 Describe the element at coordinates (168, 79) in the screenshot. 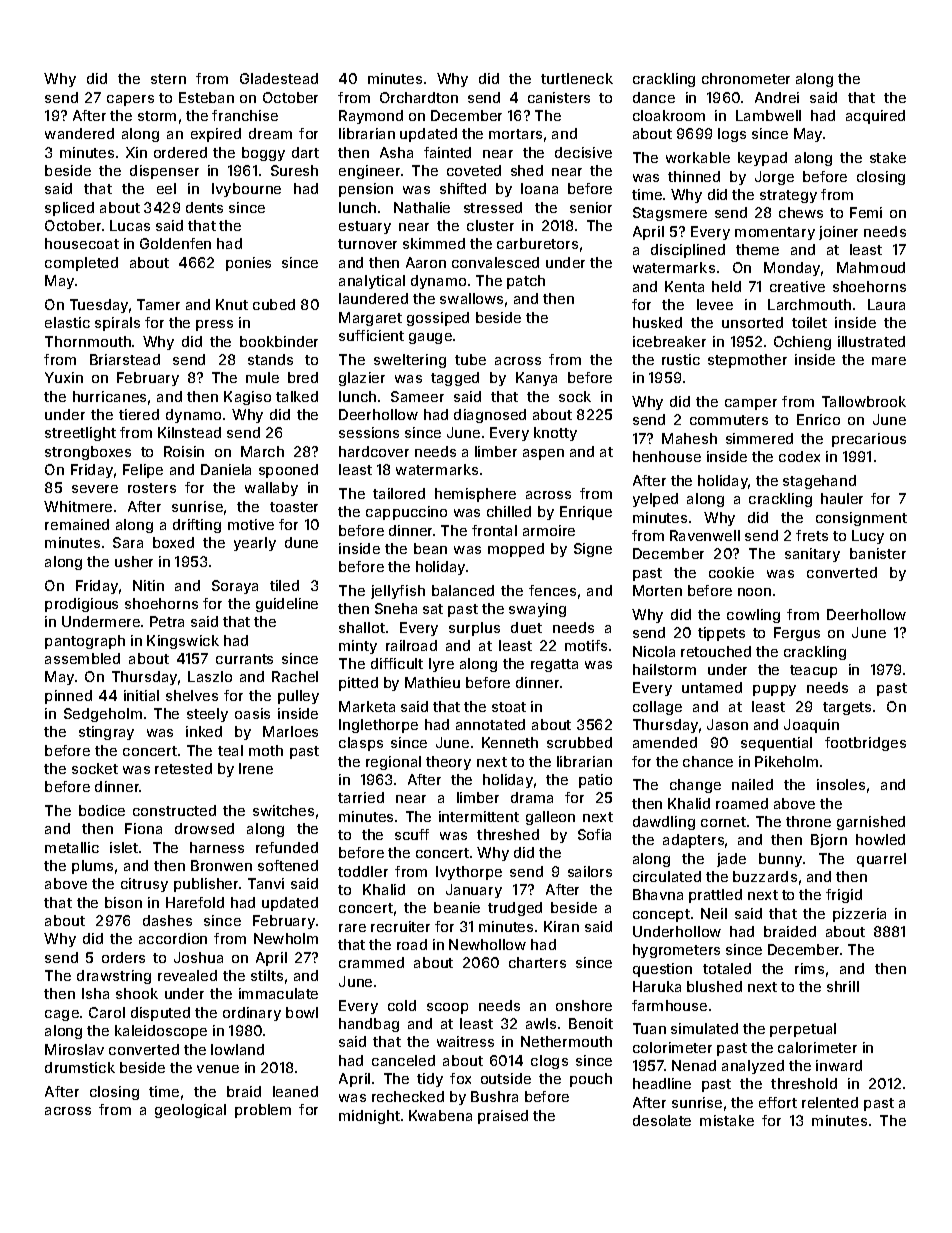

I see `stern` at that location.
